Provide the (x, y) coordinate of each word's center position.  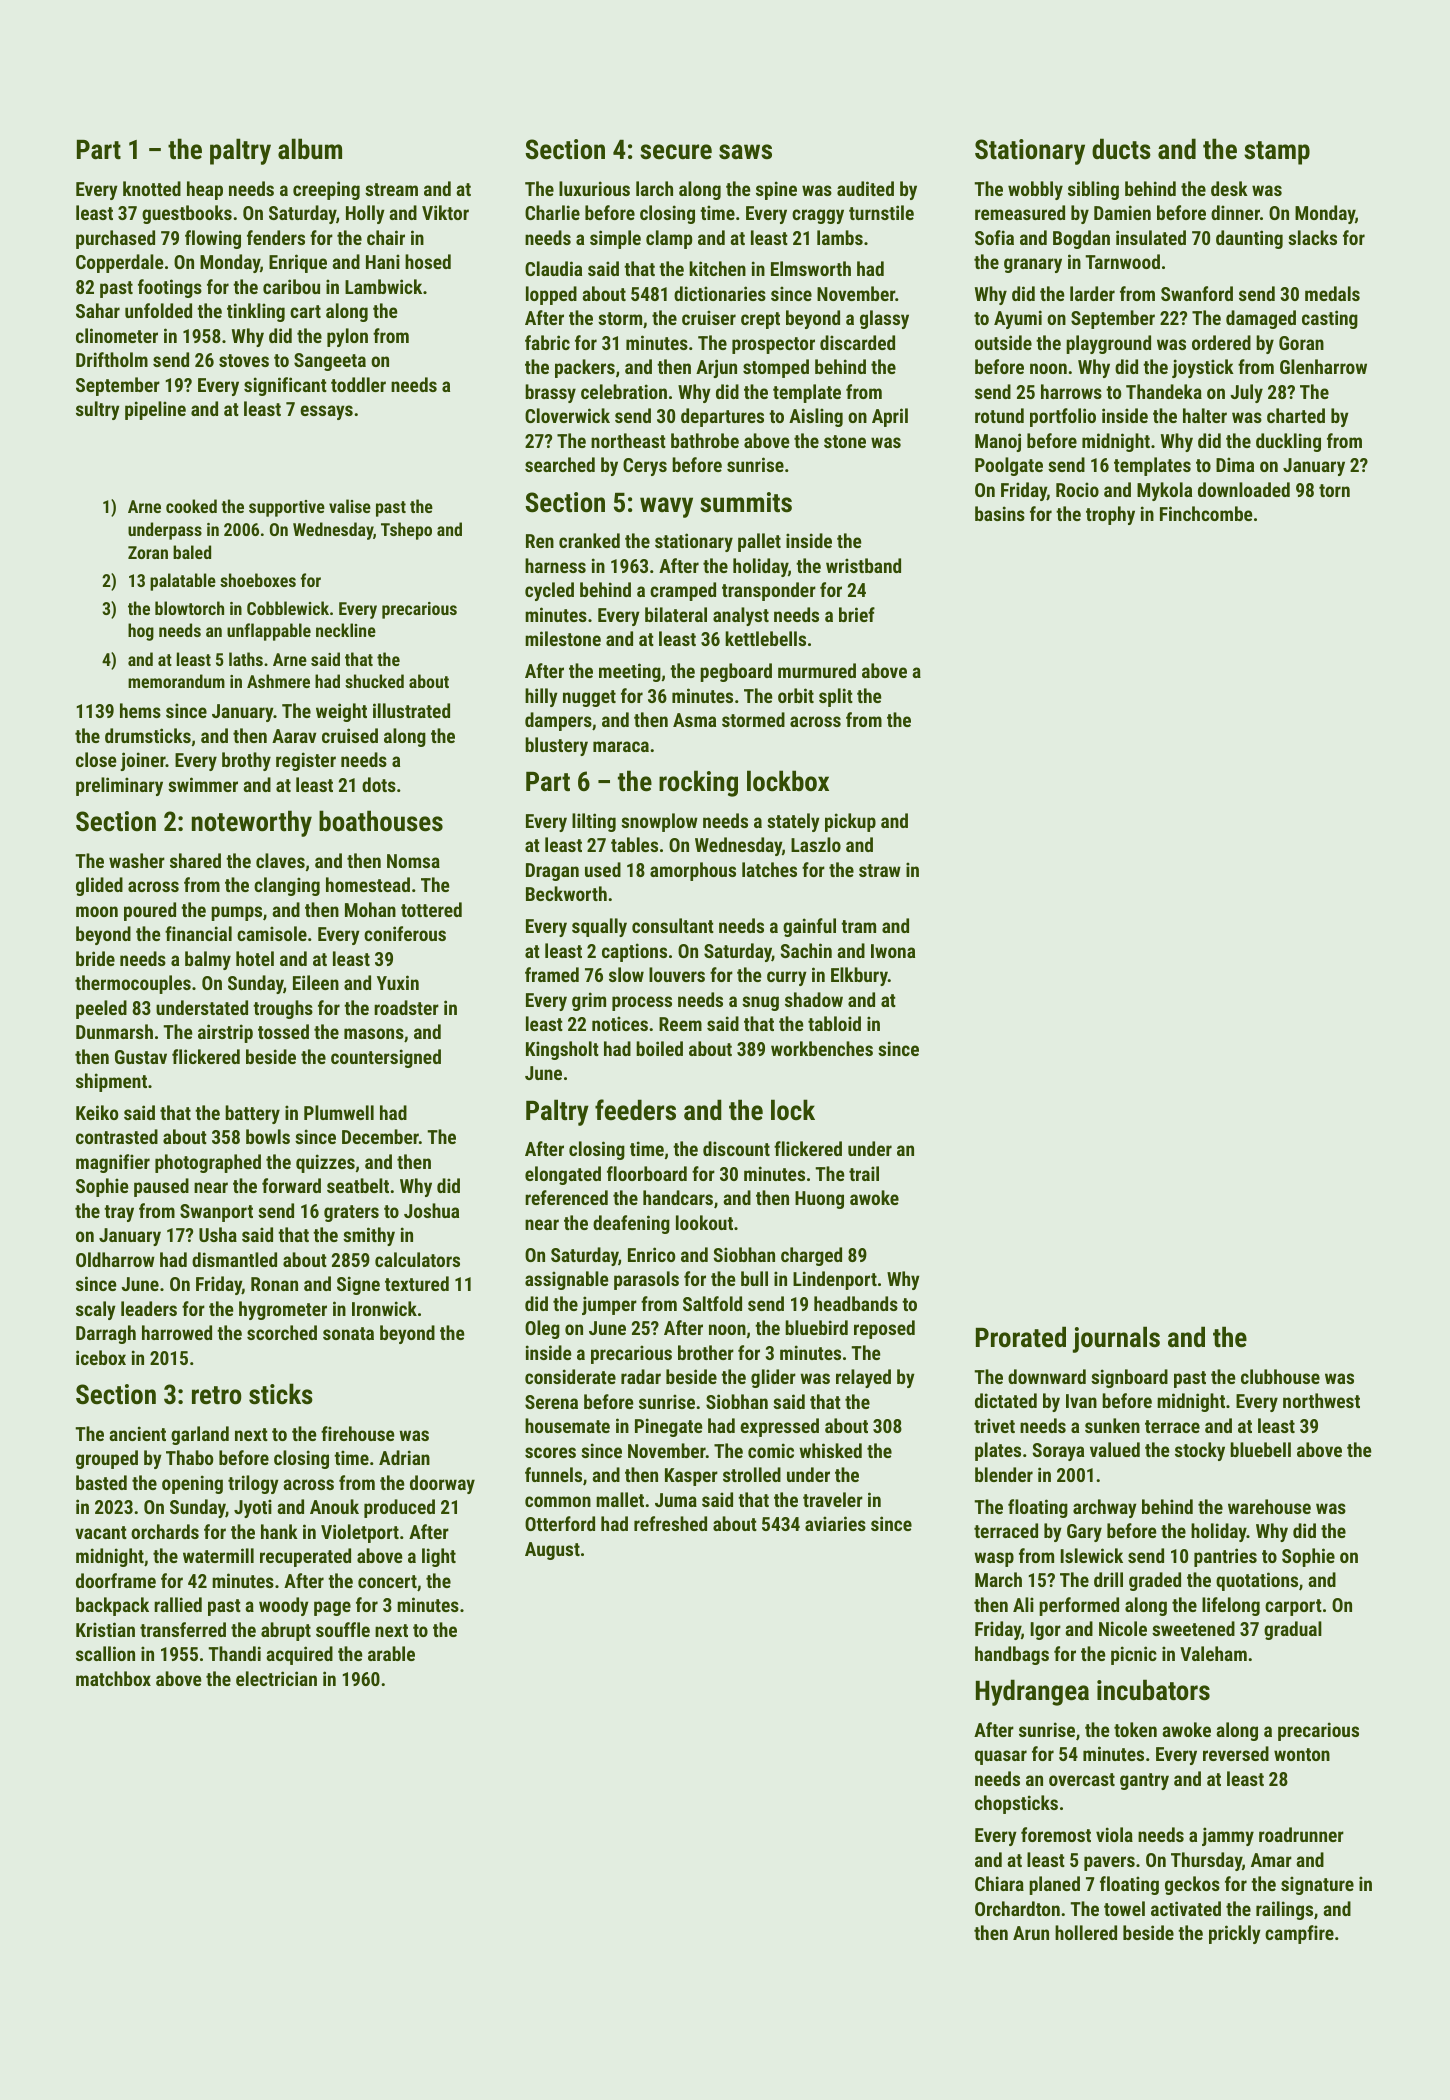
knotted (152, 188)
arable (391, 1653)
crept (760, 320)
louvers (677, 974)
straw (880, 870)
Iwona (893, 951)
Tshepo (406, 531)
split (836, 697)
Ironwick (384, 1308)
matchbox (113, 1678)
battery (252, 1114)
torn (1334, 490)
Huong (819, 1200)
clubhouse (1280, 1376)
